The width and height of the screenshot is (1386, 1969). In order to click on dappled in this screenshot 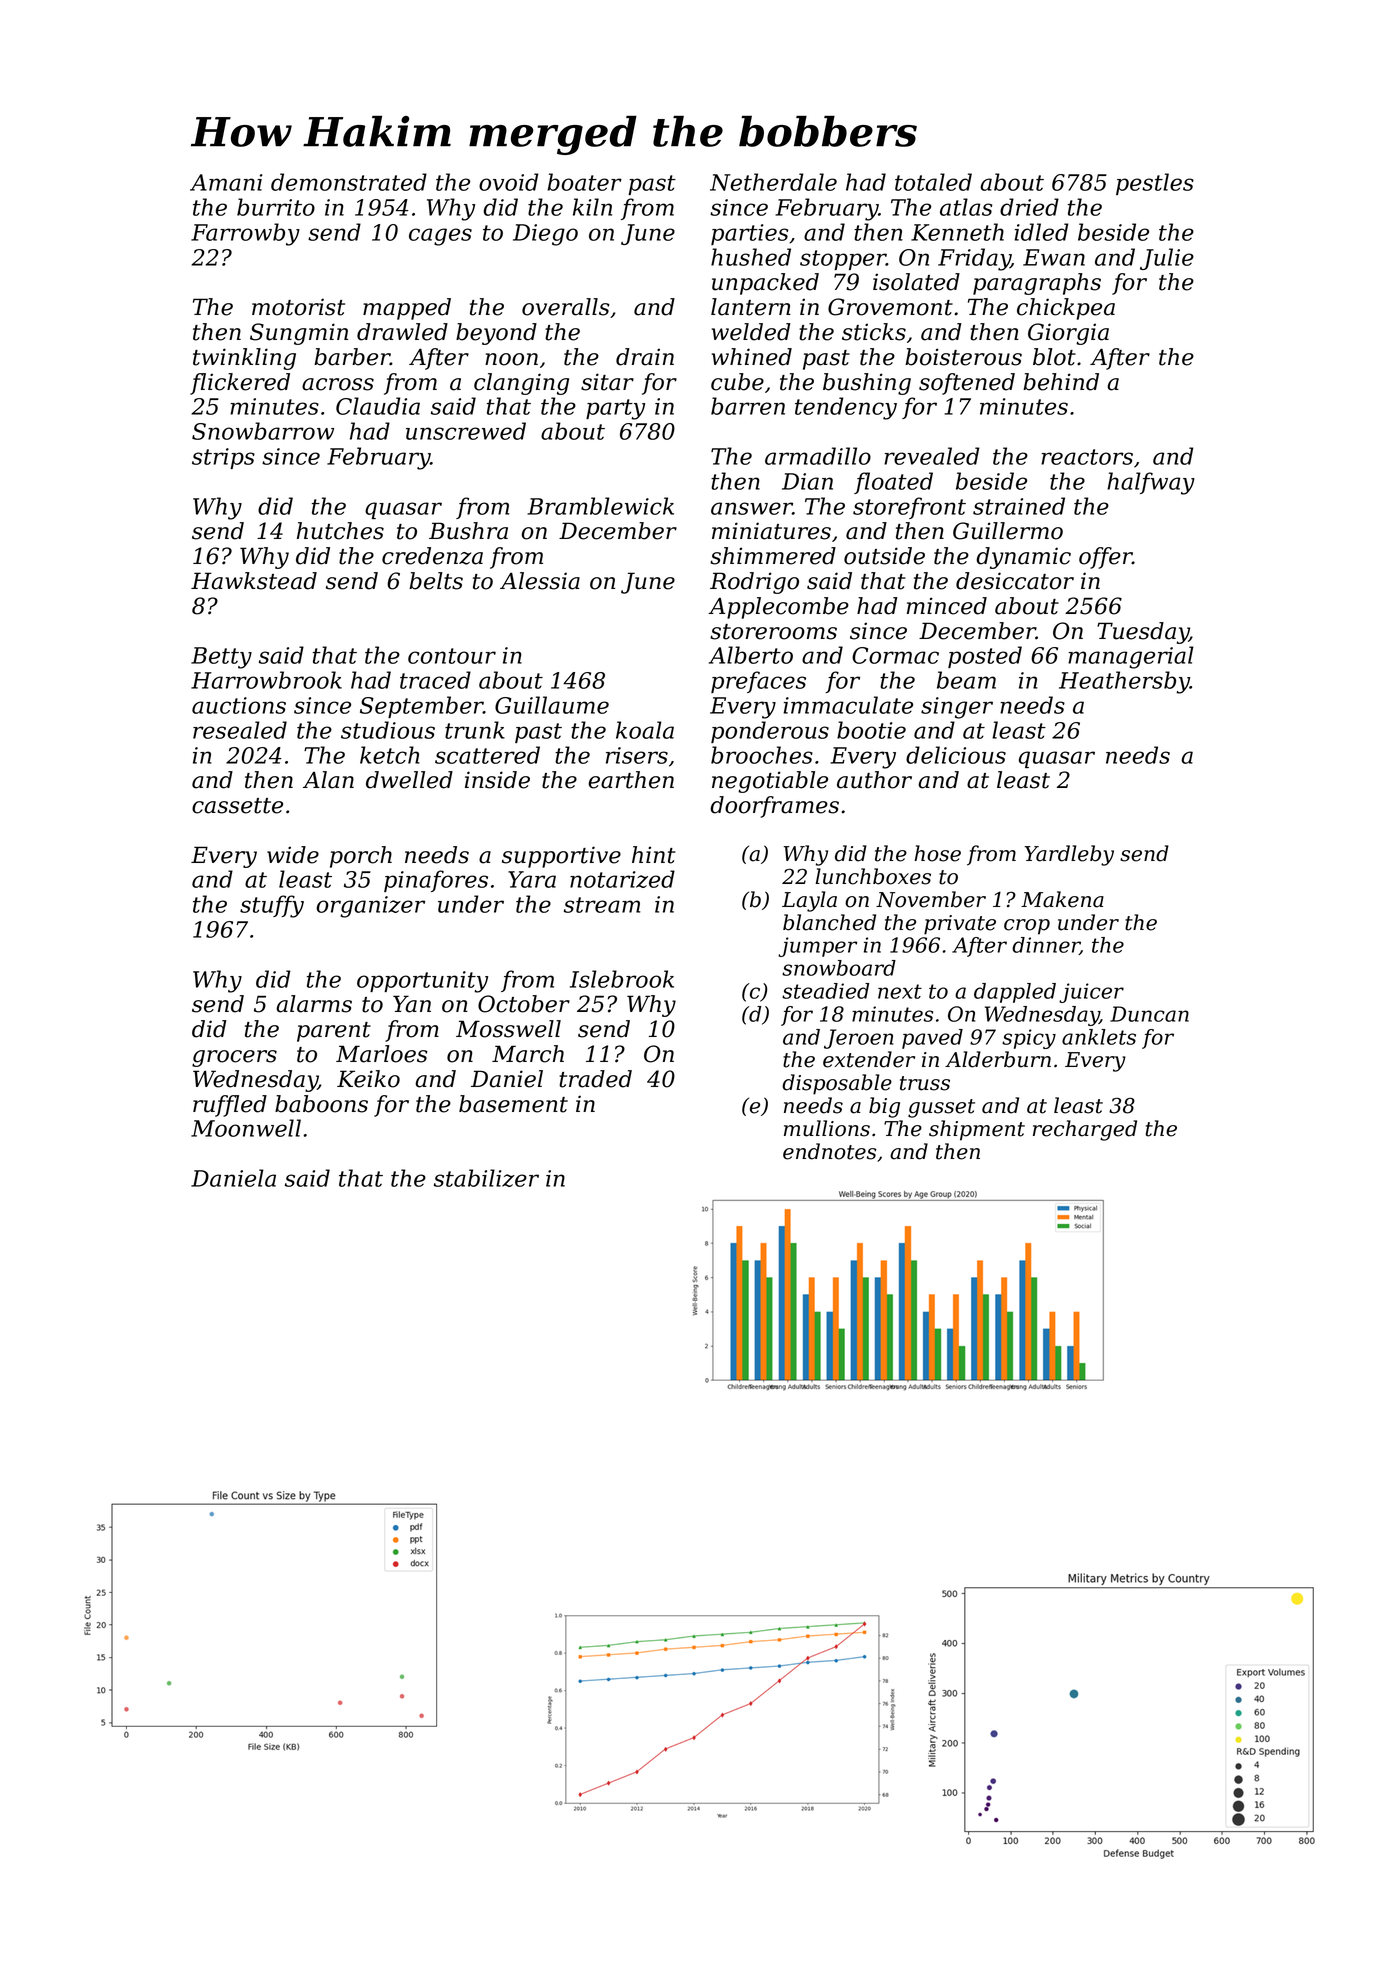, I will do `click(1015, 993)`.
